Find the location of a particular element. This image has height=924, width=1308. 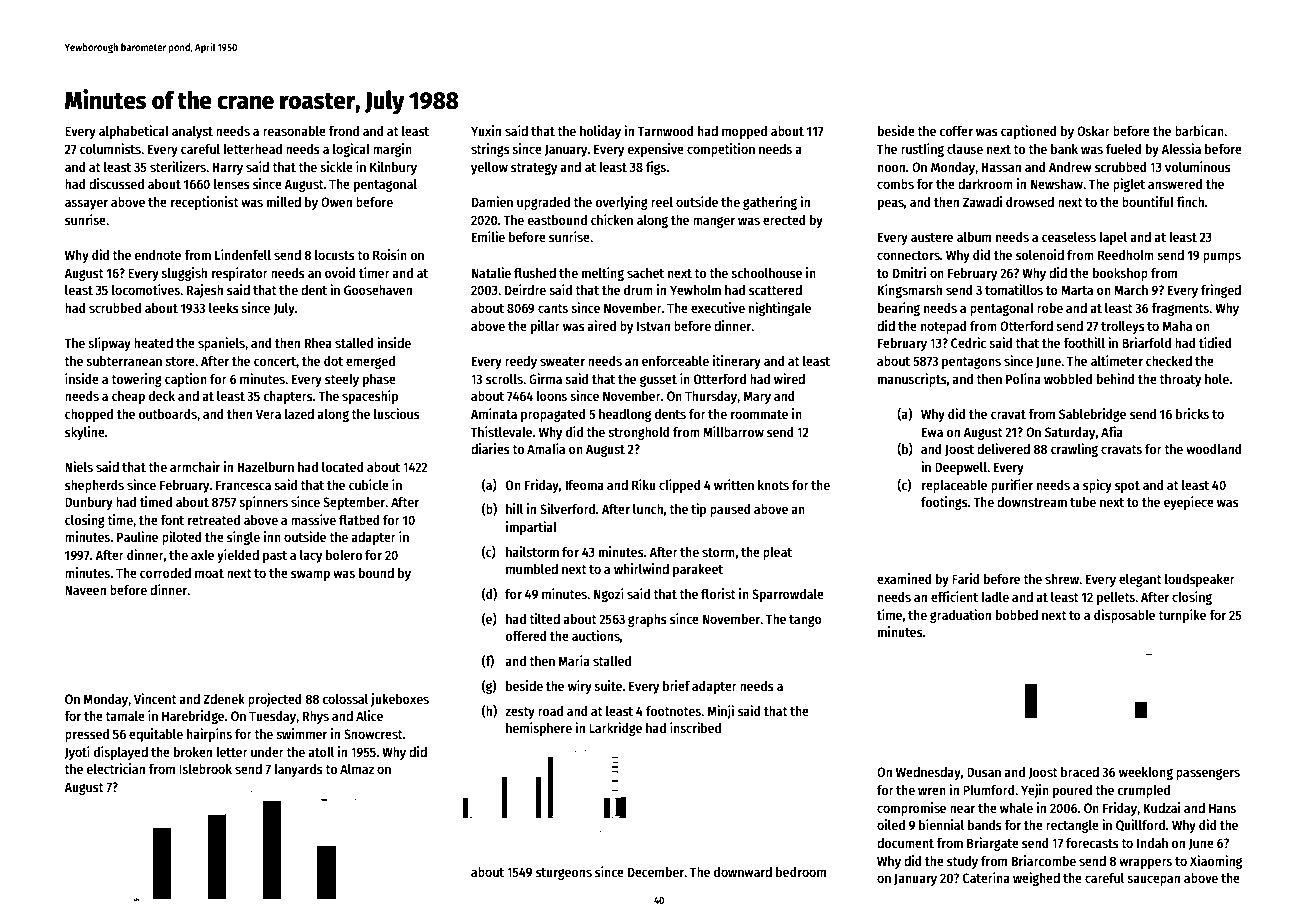

Hazelburn is located at coordinates (266, 467).
